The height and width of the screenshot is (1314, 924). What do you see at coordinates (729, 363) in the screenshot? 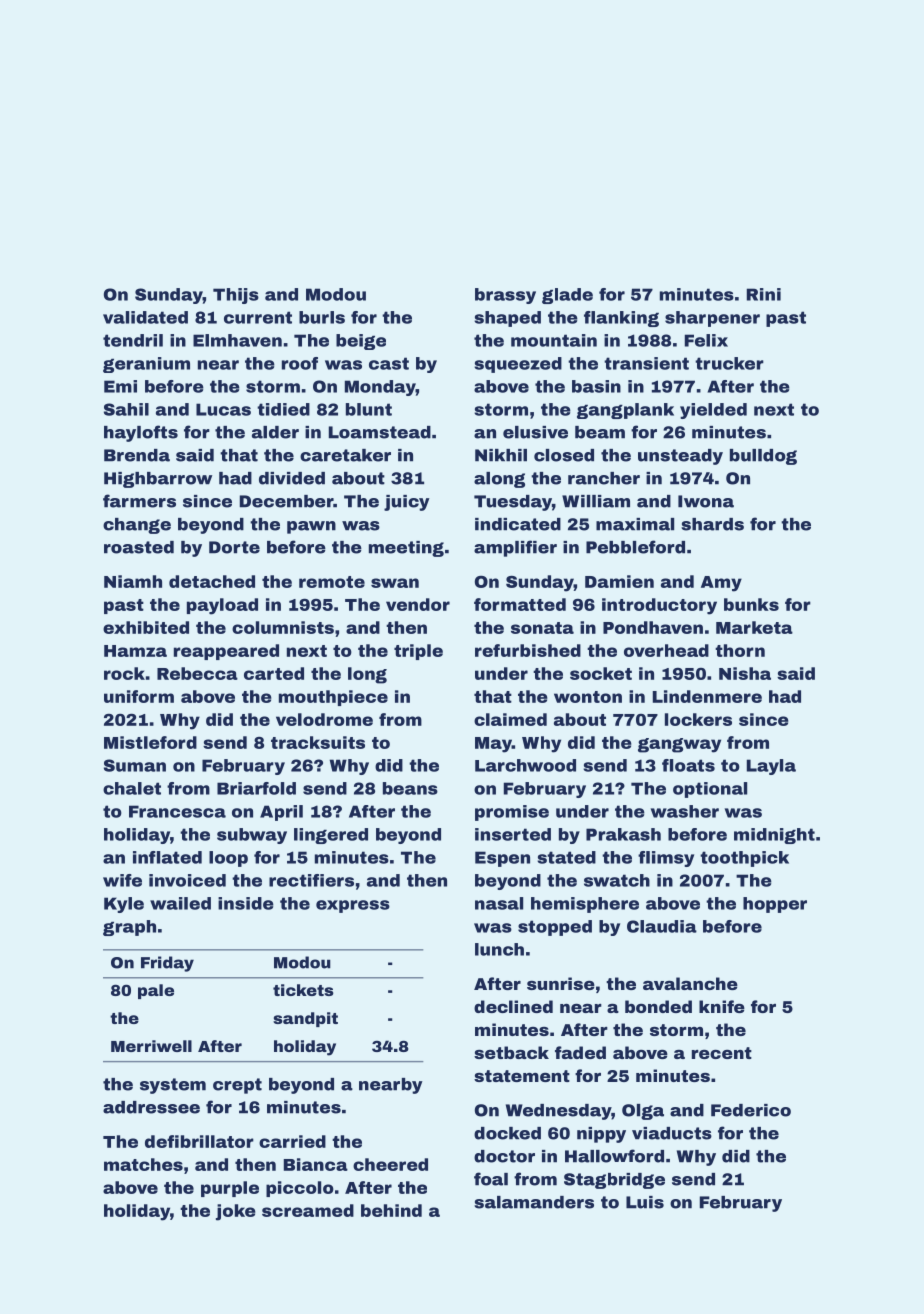
I see `trucker` at bounding box center [729, 363].
